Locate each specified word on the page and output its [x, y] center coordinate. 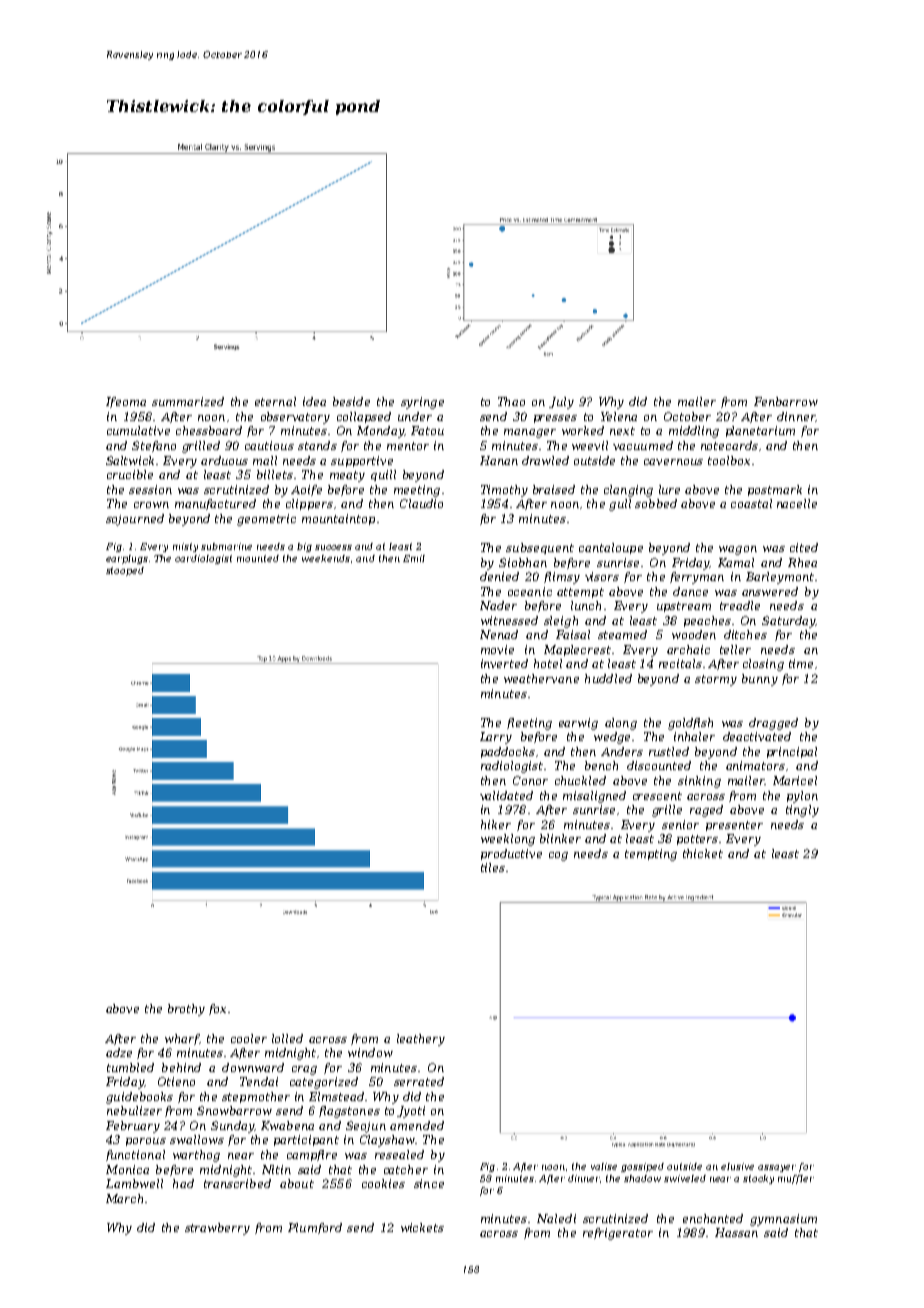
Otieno [176, 1081]
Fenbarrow [786, 401]
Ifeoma [126, 402]
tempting [651, 855]
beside [351, 401]
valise [604, 1166]
